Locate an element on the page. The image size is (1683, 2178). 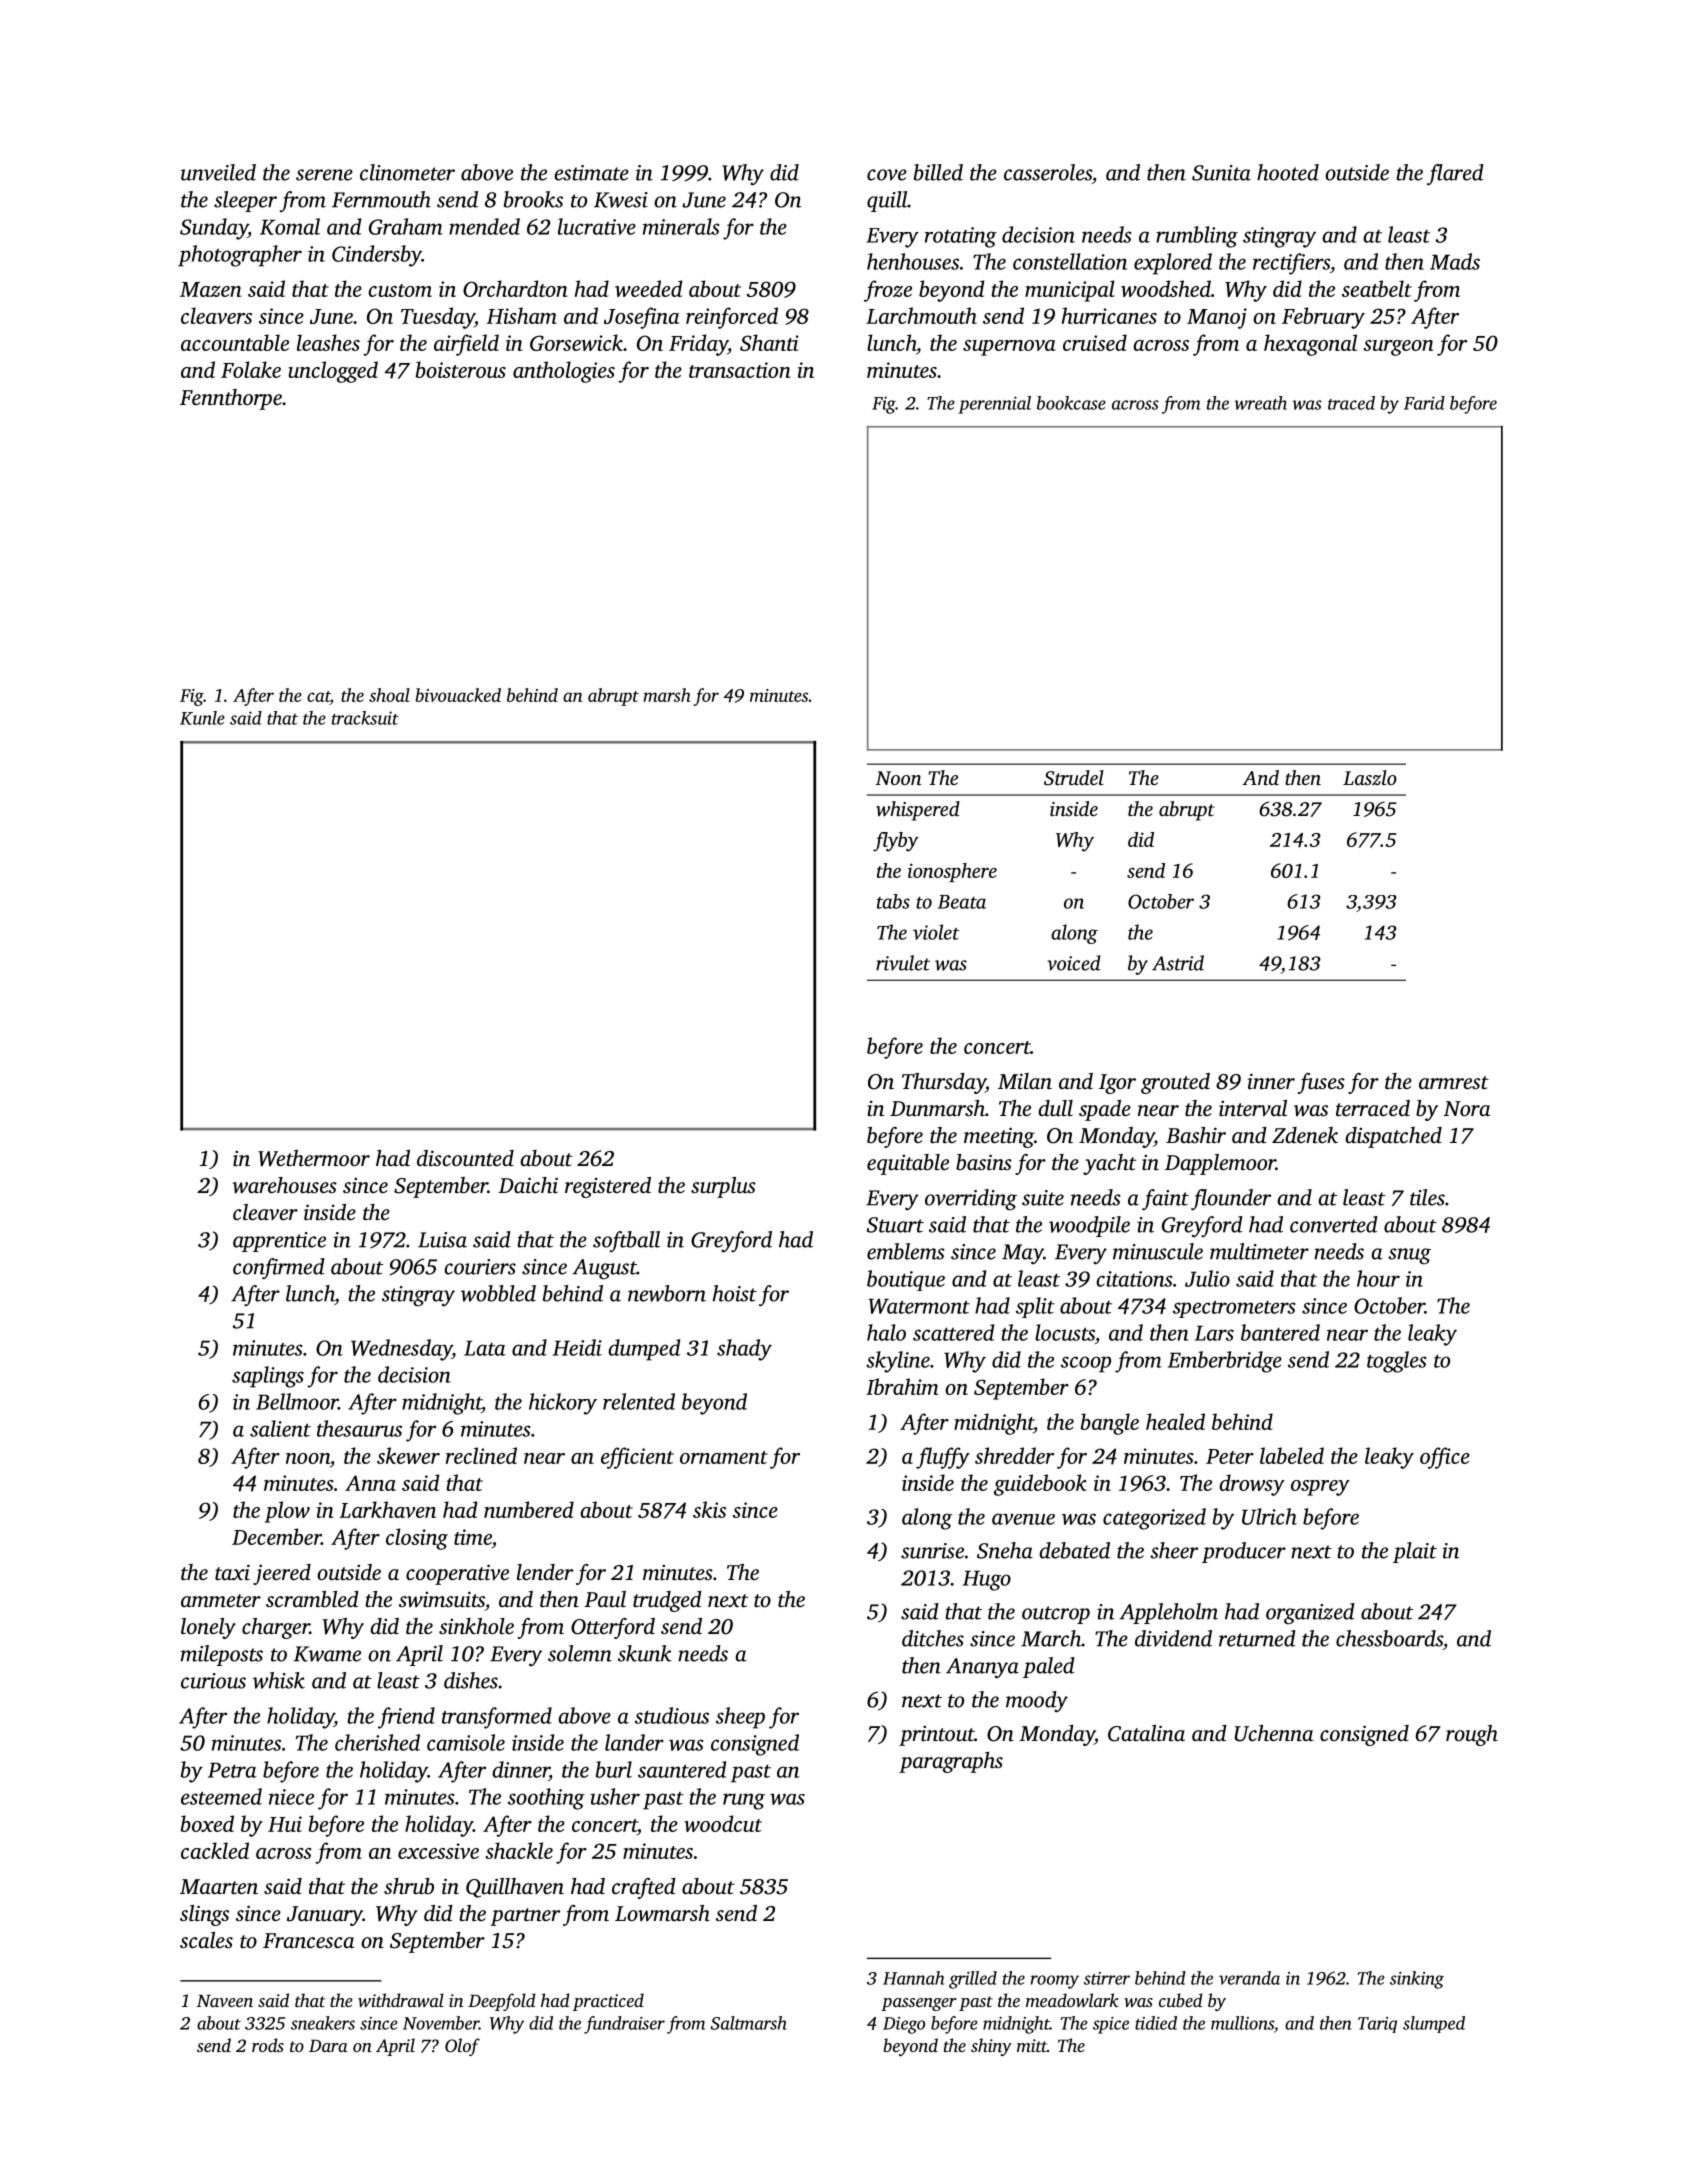
shiny is located at coordinates (991, 2047).
